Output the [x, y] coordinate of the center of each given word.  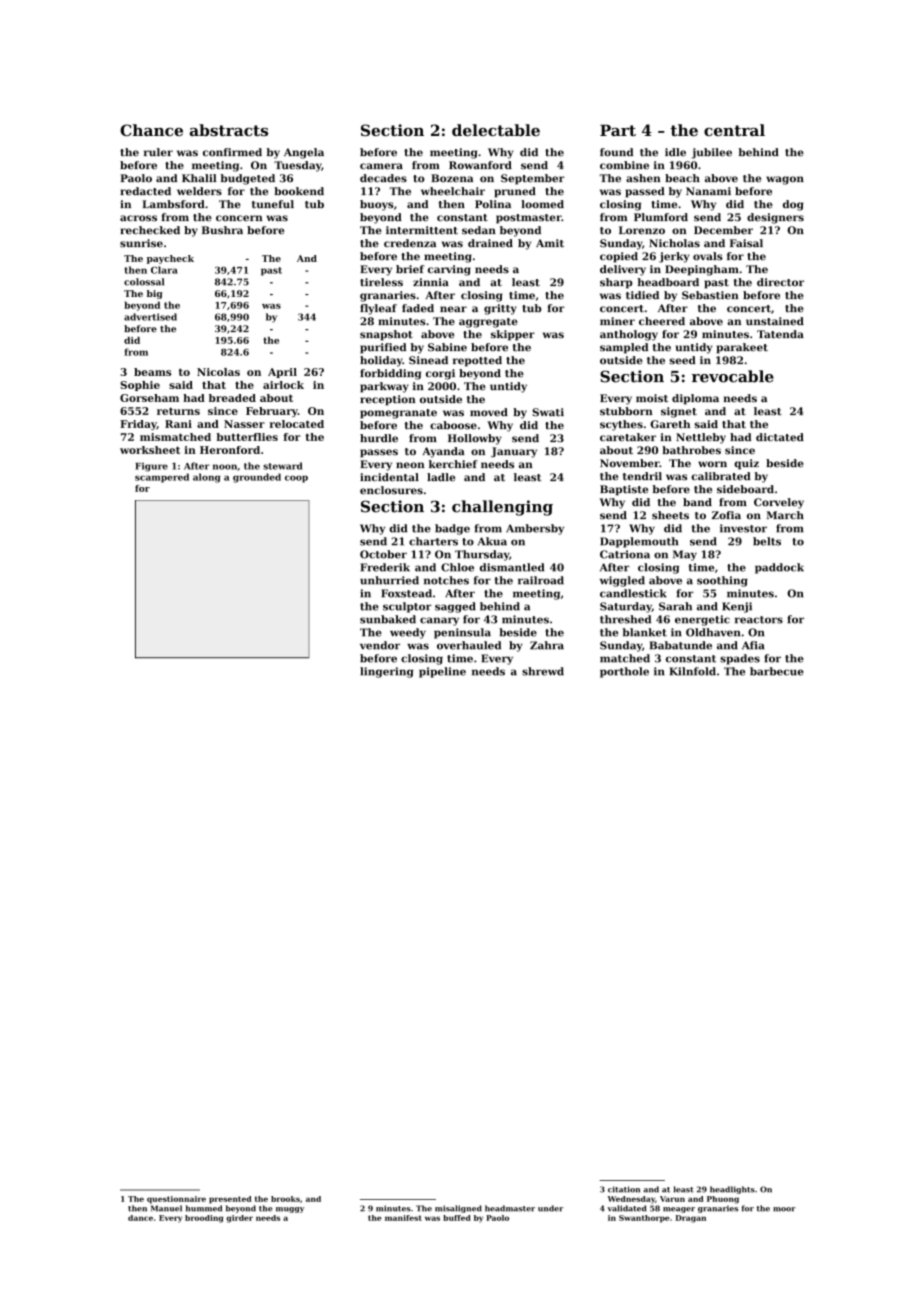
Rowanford [480, 165]
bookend [299, 191]
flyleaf [378, 309]
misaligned [458, 1209]
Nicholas [674, 243]
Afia [753, 645]
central [734, 130]
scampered [162, 478]
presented [230, 1200]
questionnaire [176, 1200]
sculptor [407, 607]
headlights [732, 1190]
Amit [550, 243]
